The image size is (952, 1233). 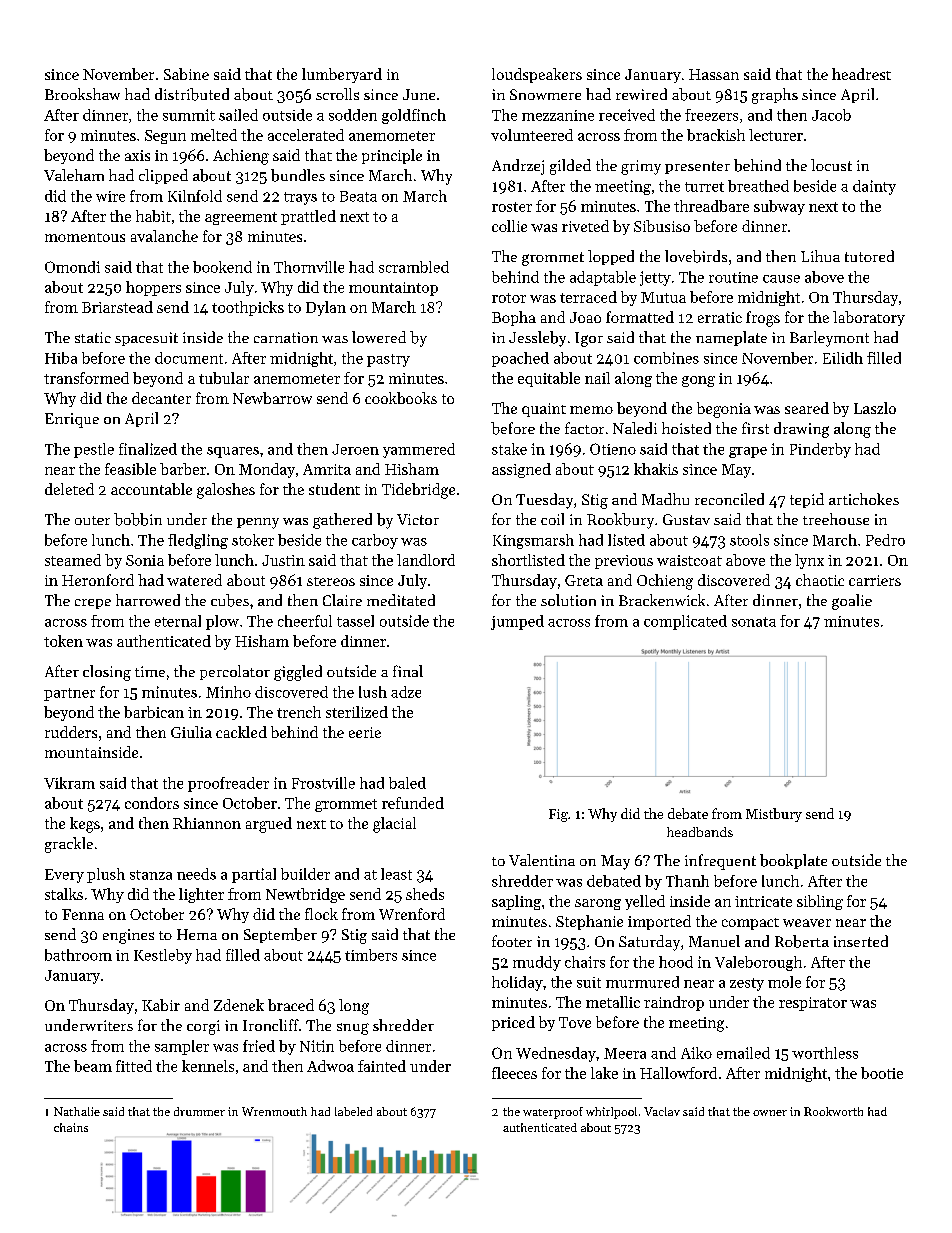 What do you see at coordinates (714, 74) in the screenshot?
I see `Hassan` at bounding box center [714, 74].
